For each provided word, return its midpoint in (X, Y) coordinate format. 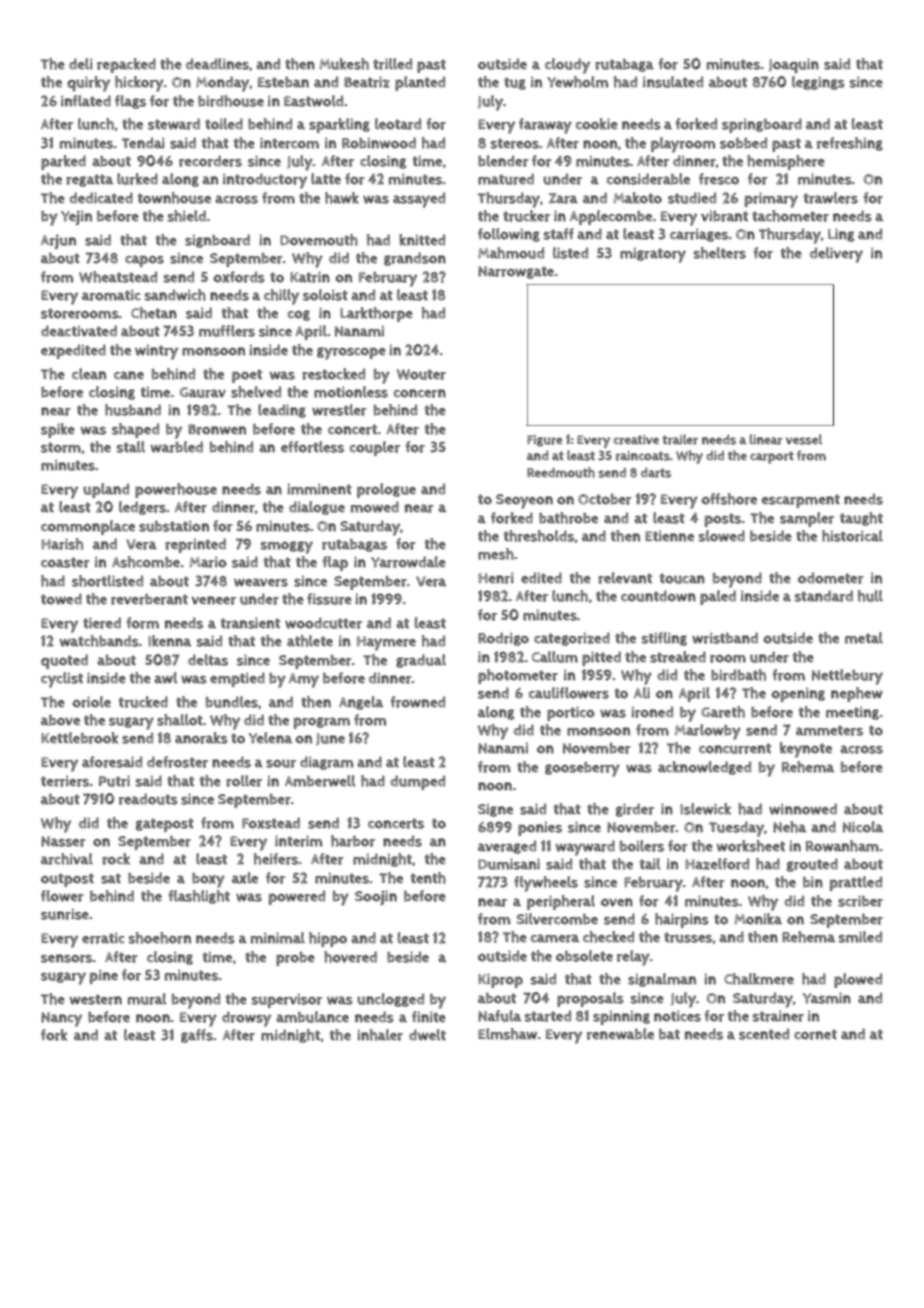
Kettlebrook (79, 738)
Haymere (386, 643)
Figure (544, 441)
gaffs (197, 1036)
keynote (806, 750)
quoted (64, 661)
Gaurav (203, 392)
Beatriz (367, 82)
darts (656, 472)
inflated (86, 101)
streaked (678, 657)
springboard (762, 125)
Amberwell (320, 781)
